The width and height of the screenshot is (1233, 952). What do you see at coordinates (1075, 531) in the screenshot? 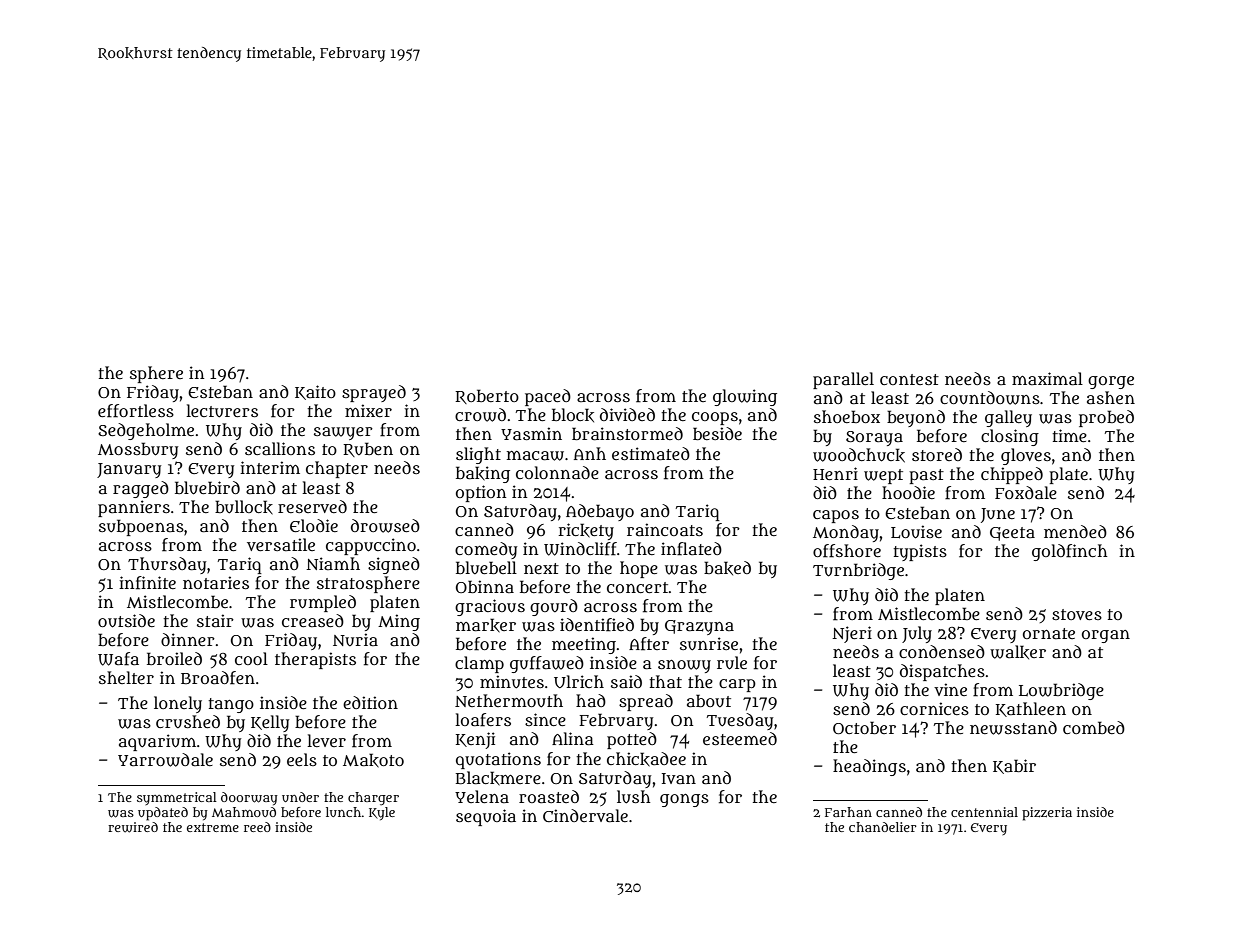
I see `mended` at bounding box center [1075, 531].
